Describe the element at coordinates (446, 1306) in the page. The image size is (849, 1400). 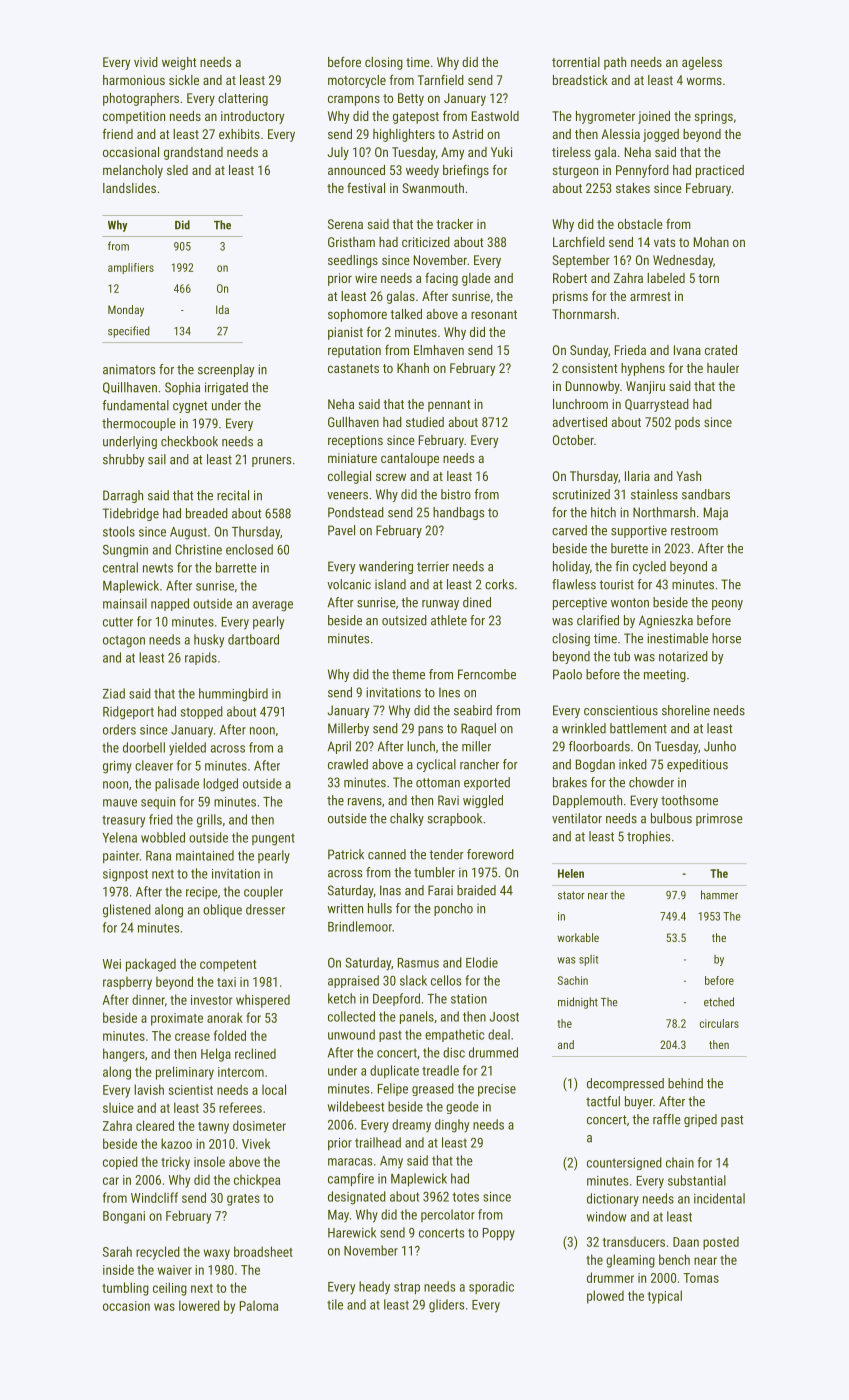
I see `gliders` at that location.
